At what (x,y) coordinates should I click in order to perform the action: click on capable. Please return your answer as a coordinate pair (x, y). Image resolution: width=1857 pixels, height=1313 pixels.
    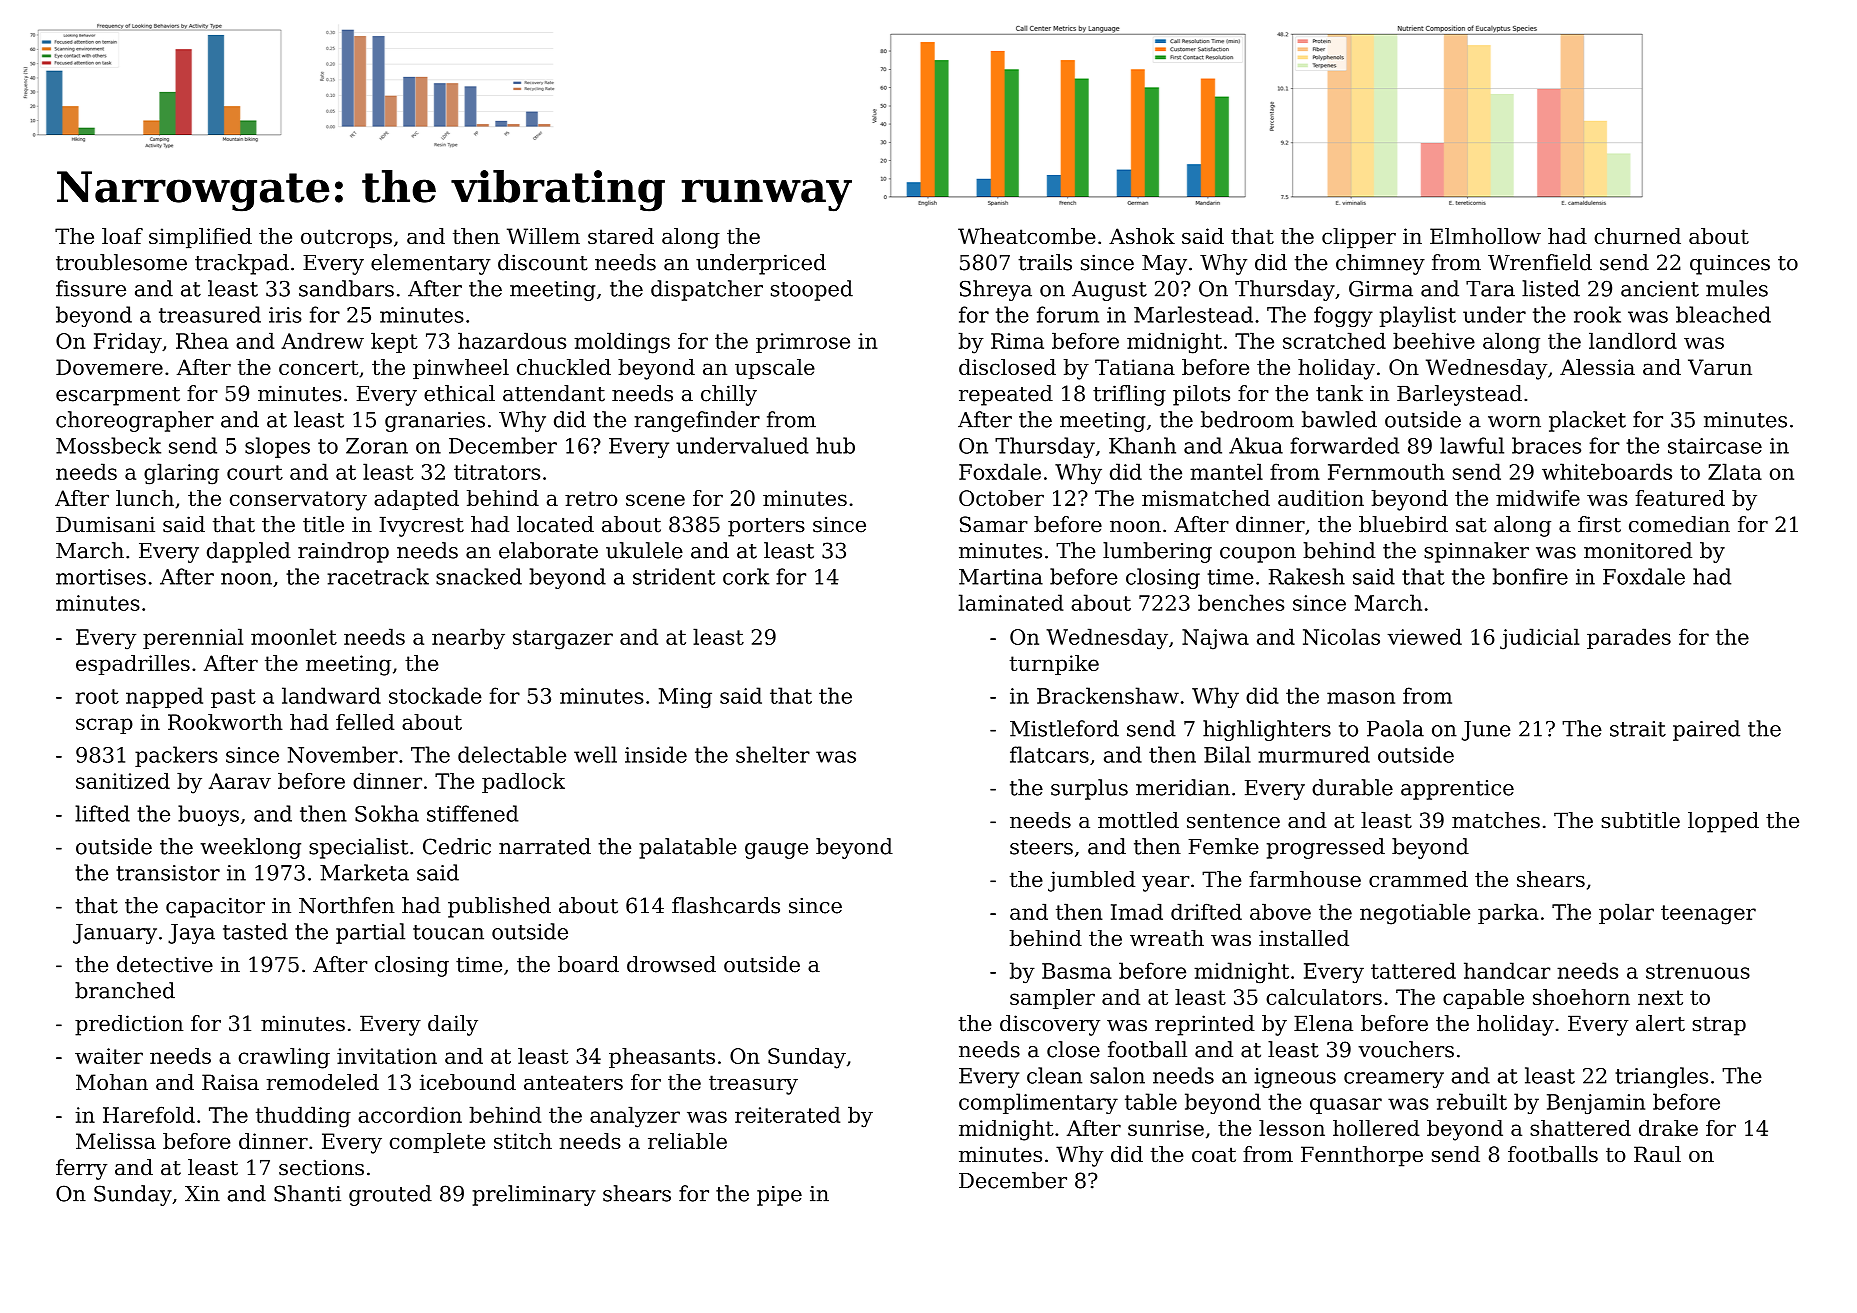
    Looking at the image, I should click on (1483, 999).
